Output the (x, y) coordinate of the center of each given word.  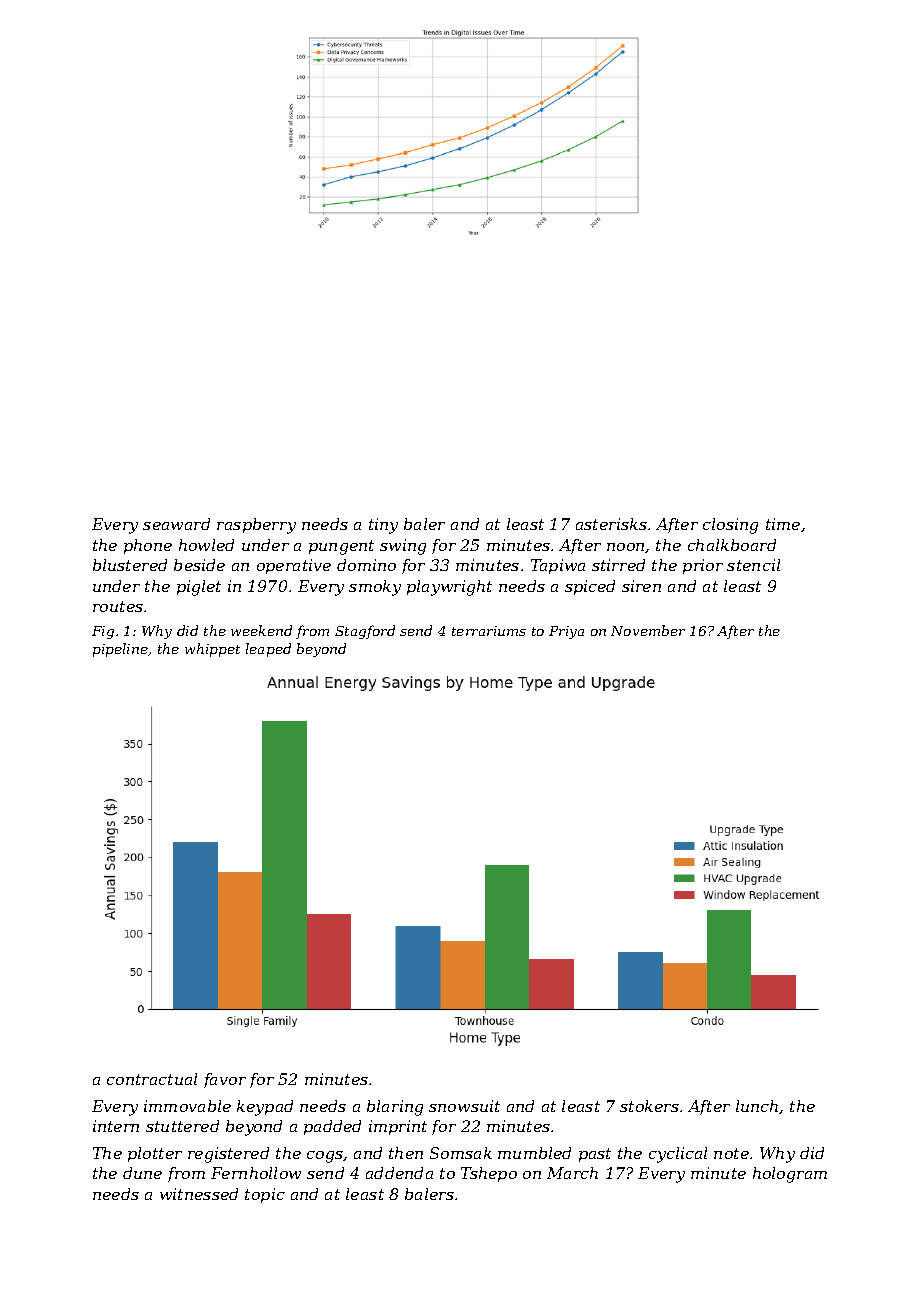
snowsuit (464, 1106)
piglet (199, 588)
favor (225, 1080)
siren (641, 586)
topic (265, 1195)
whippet (212, 650)
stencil (753, 565)
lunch (757, 1106)
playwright (449, 588)
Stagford (365, 632)
